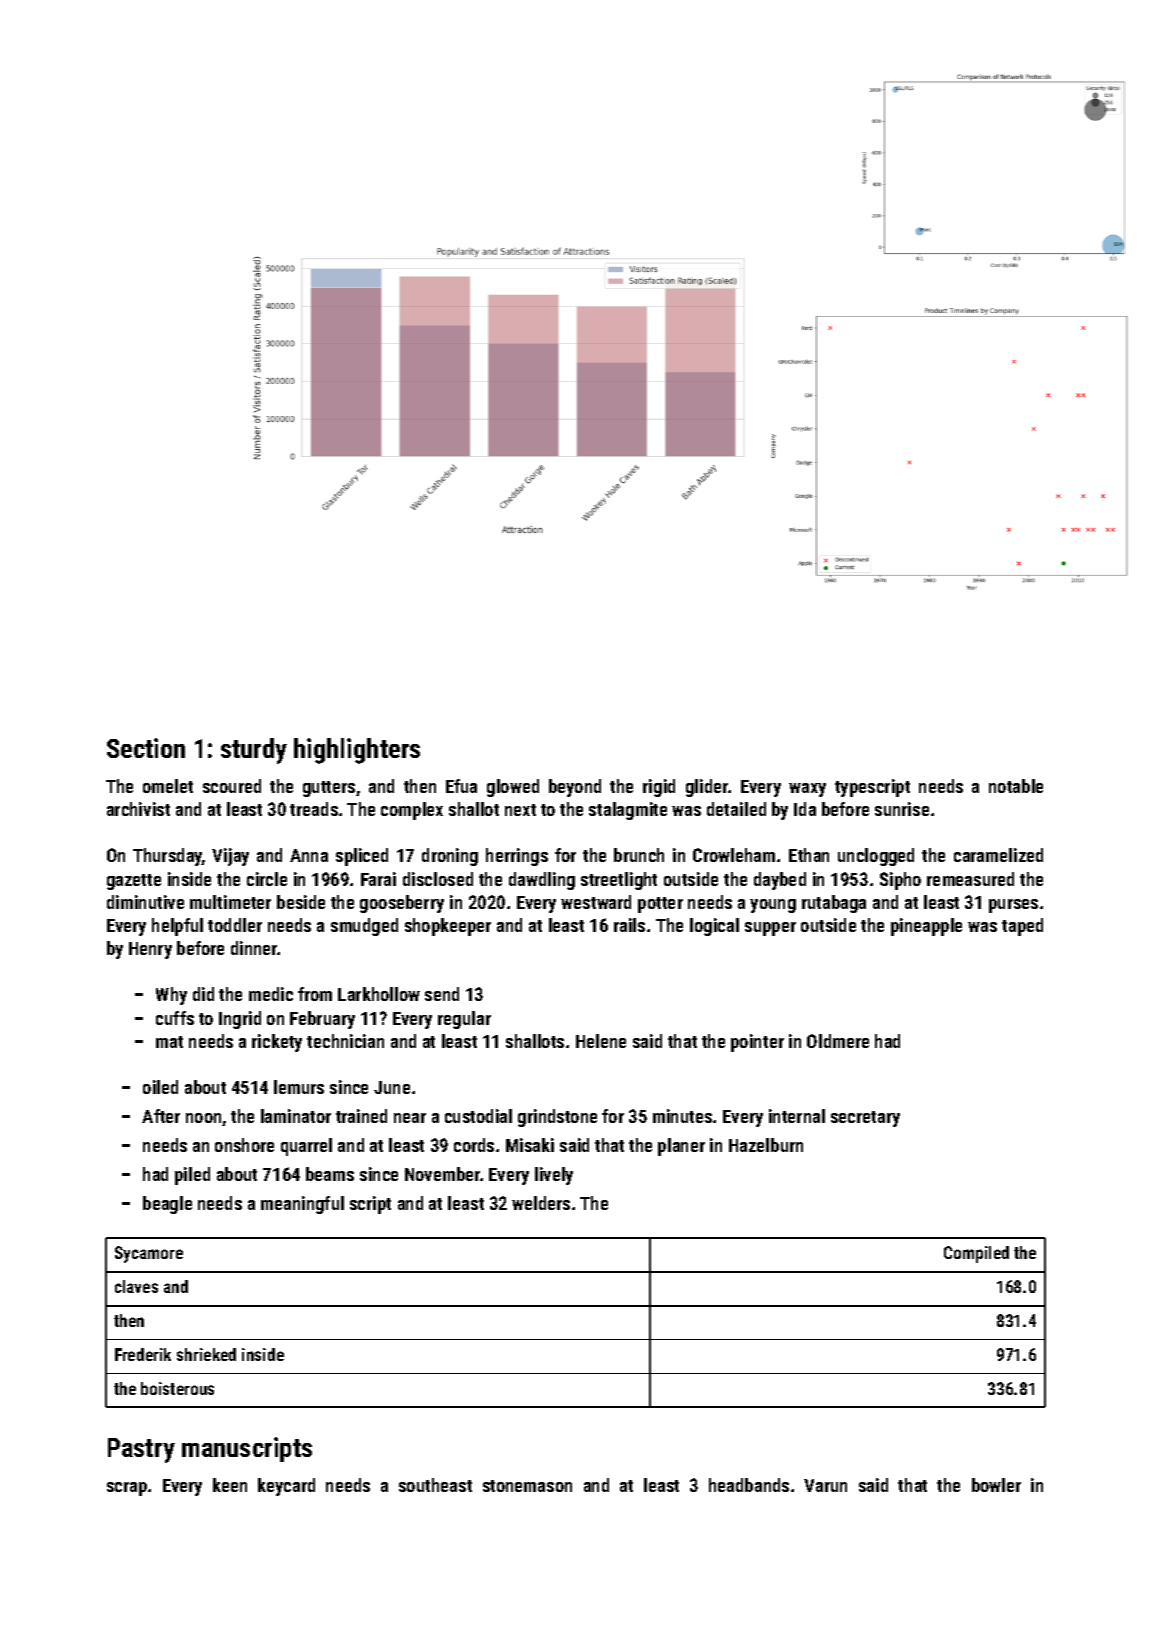  What do you see at coordinates (1016, 786) in the image?
I see `notable` at bounding box center [1016, 786].
